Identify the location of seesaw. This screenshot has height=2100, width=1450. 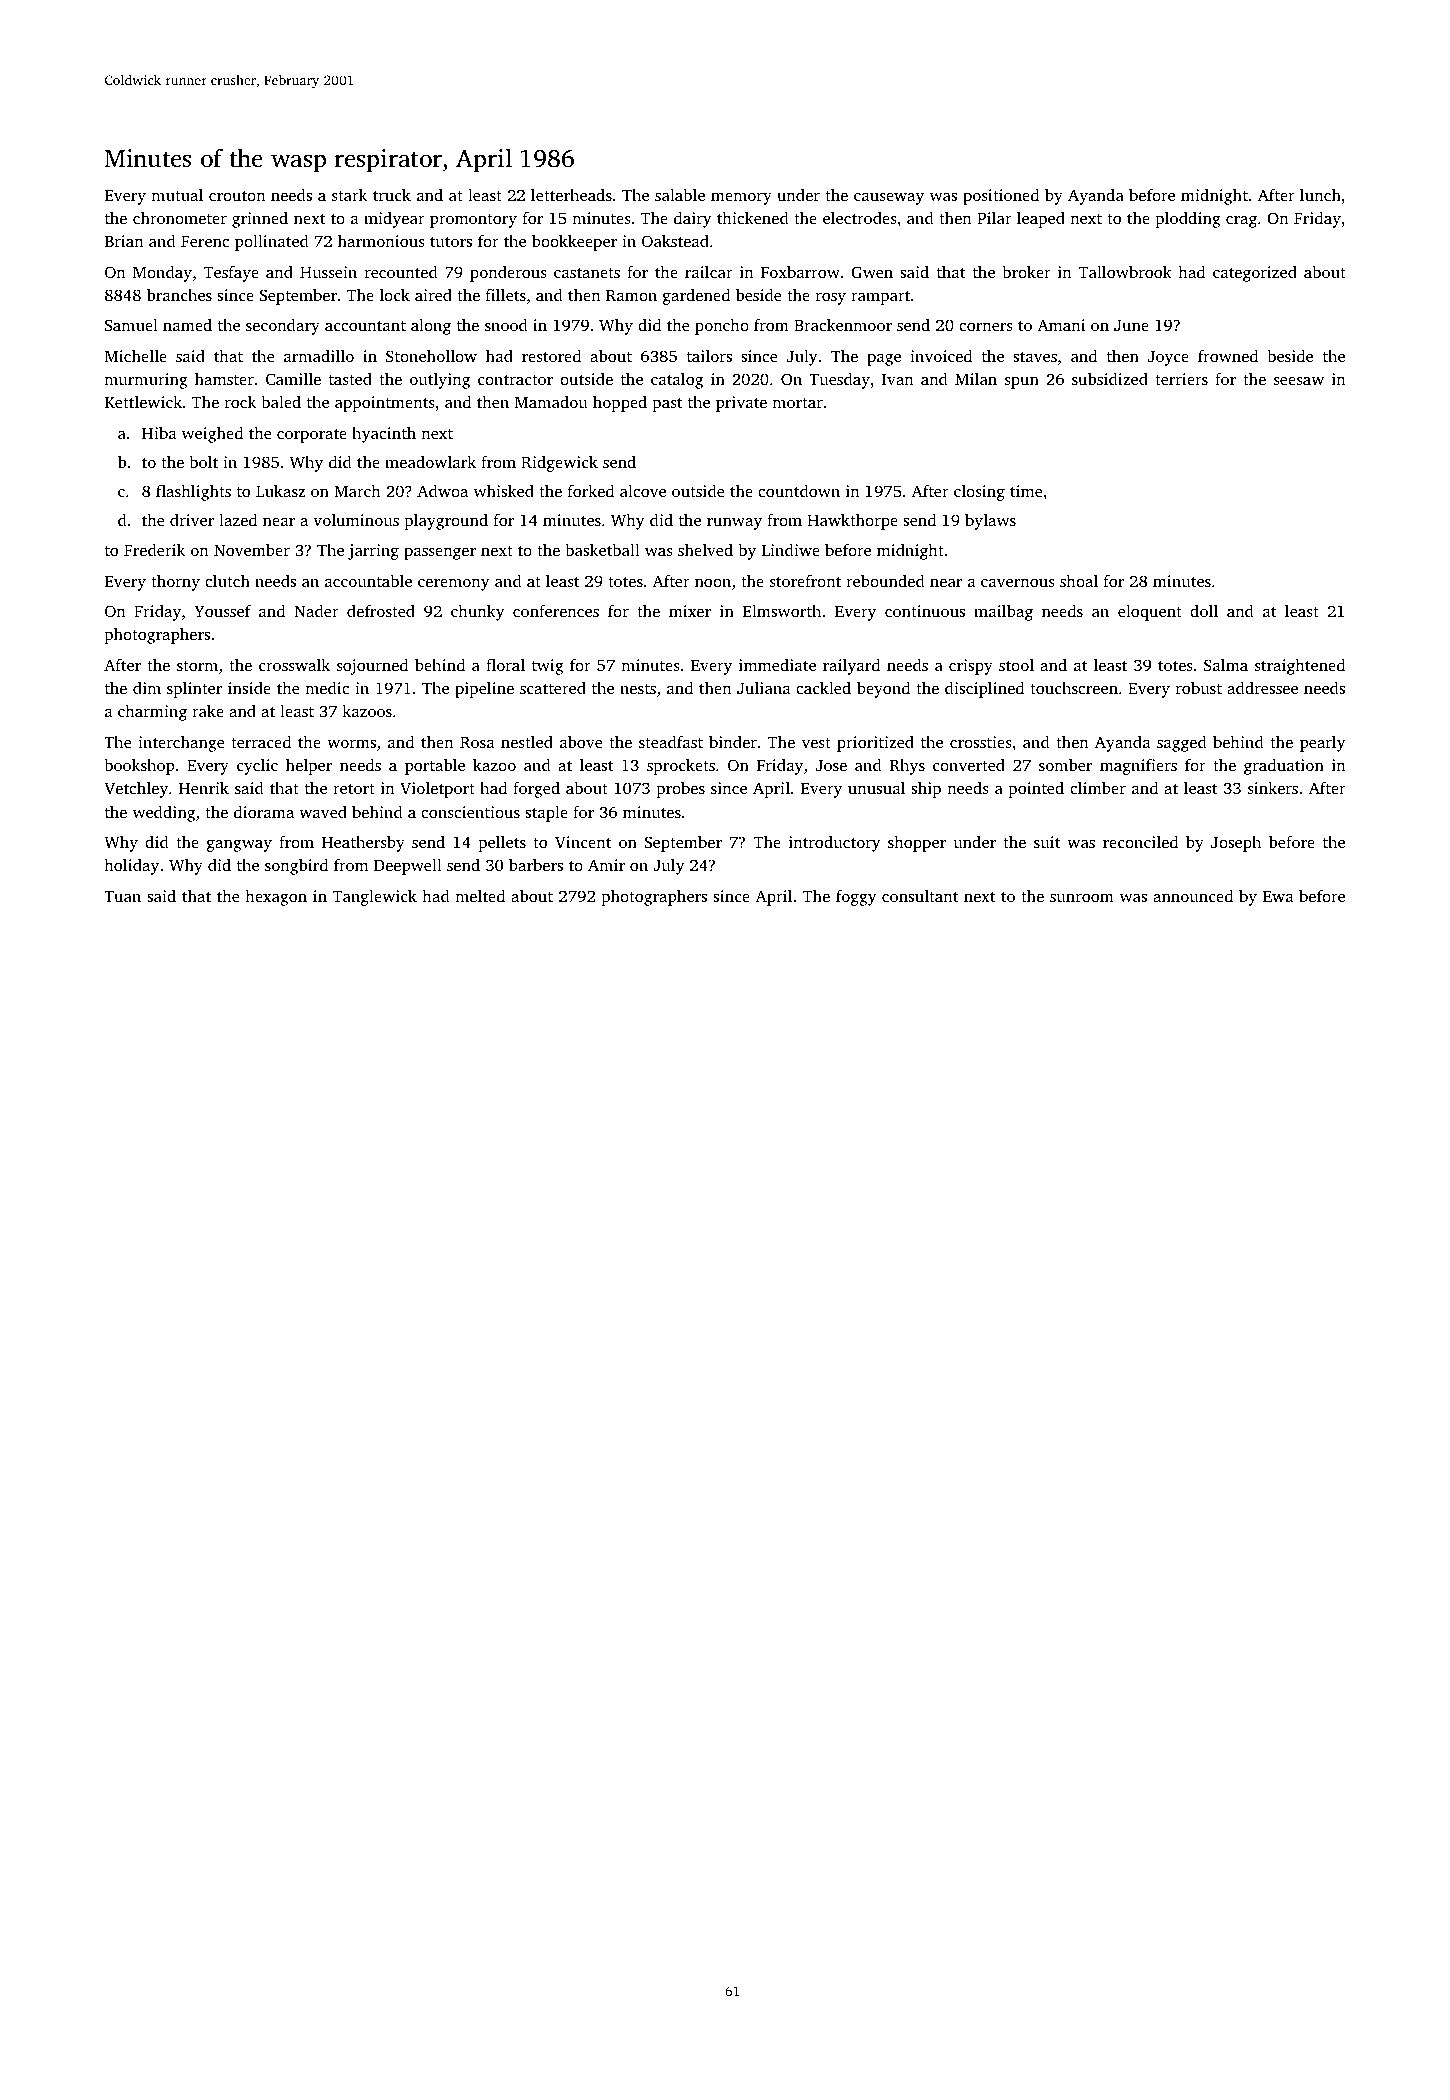
(1299, 381).
